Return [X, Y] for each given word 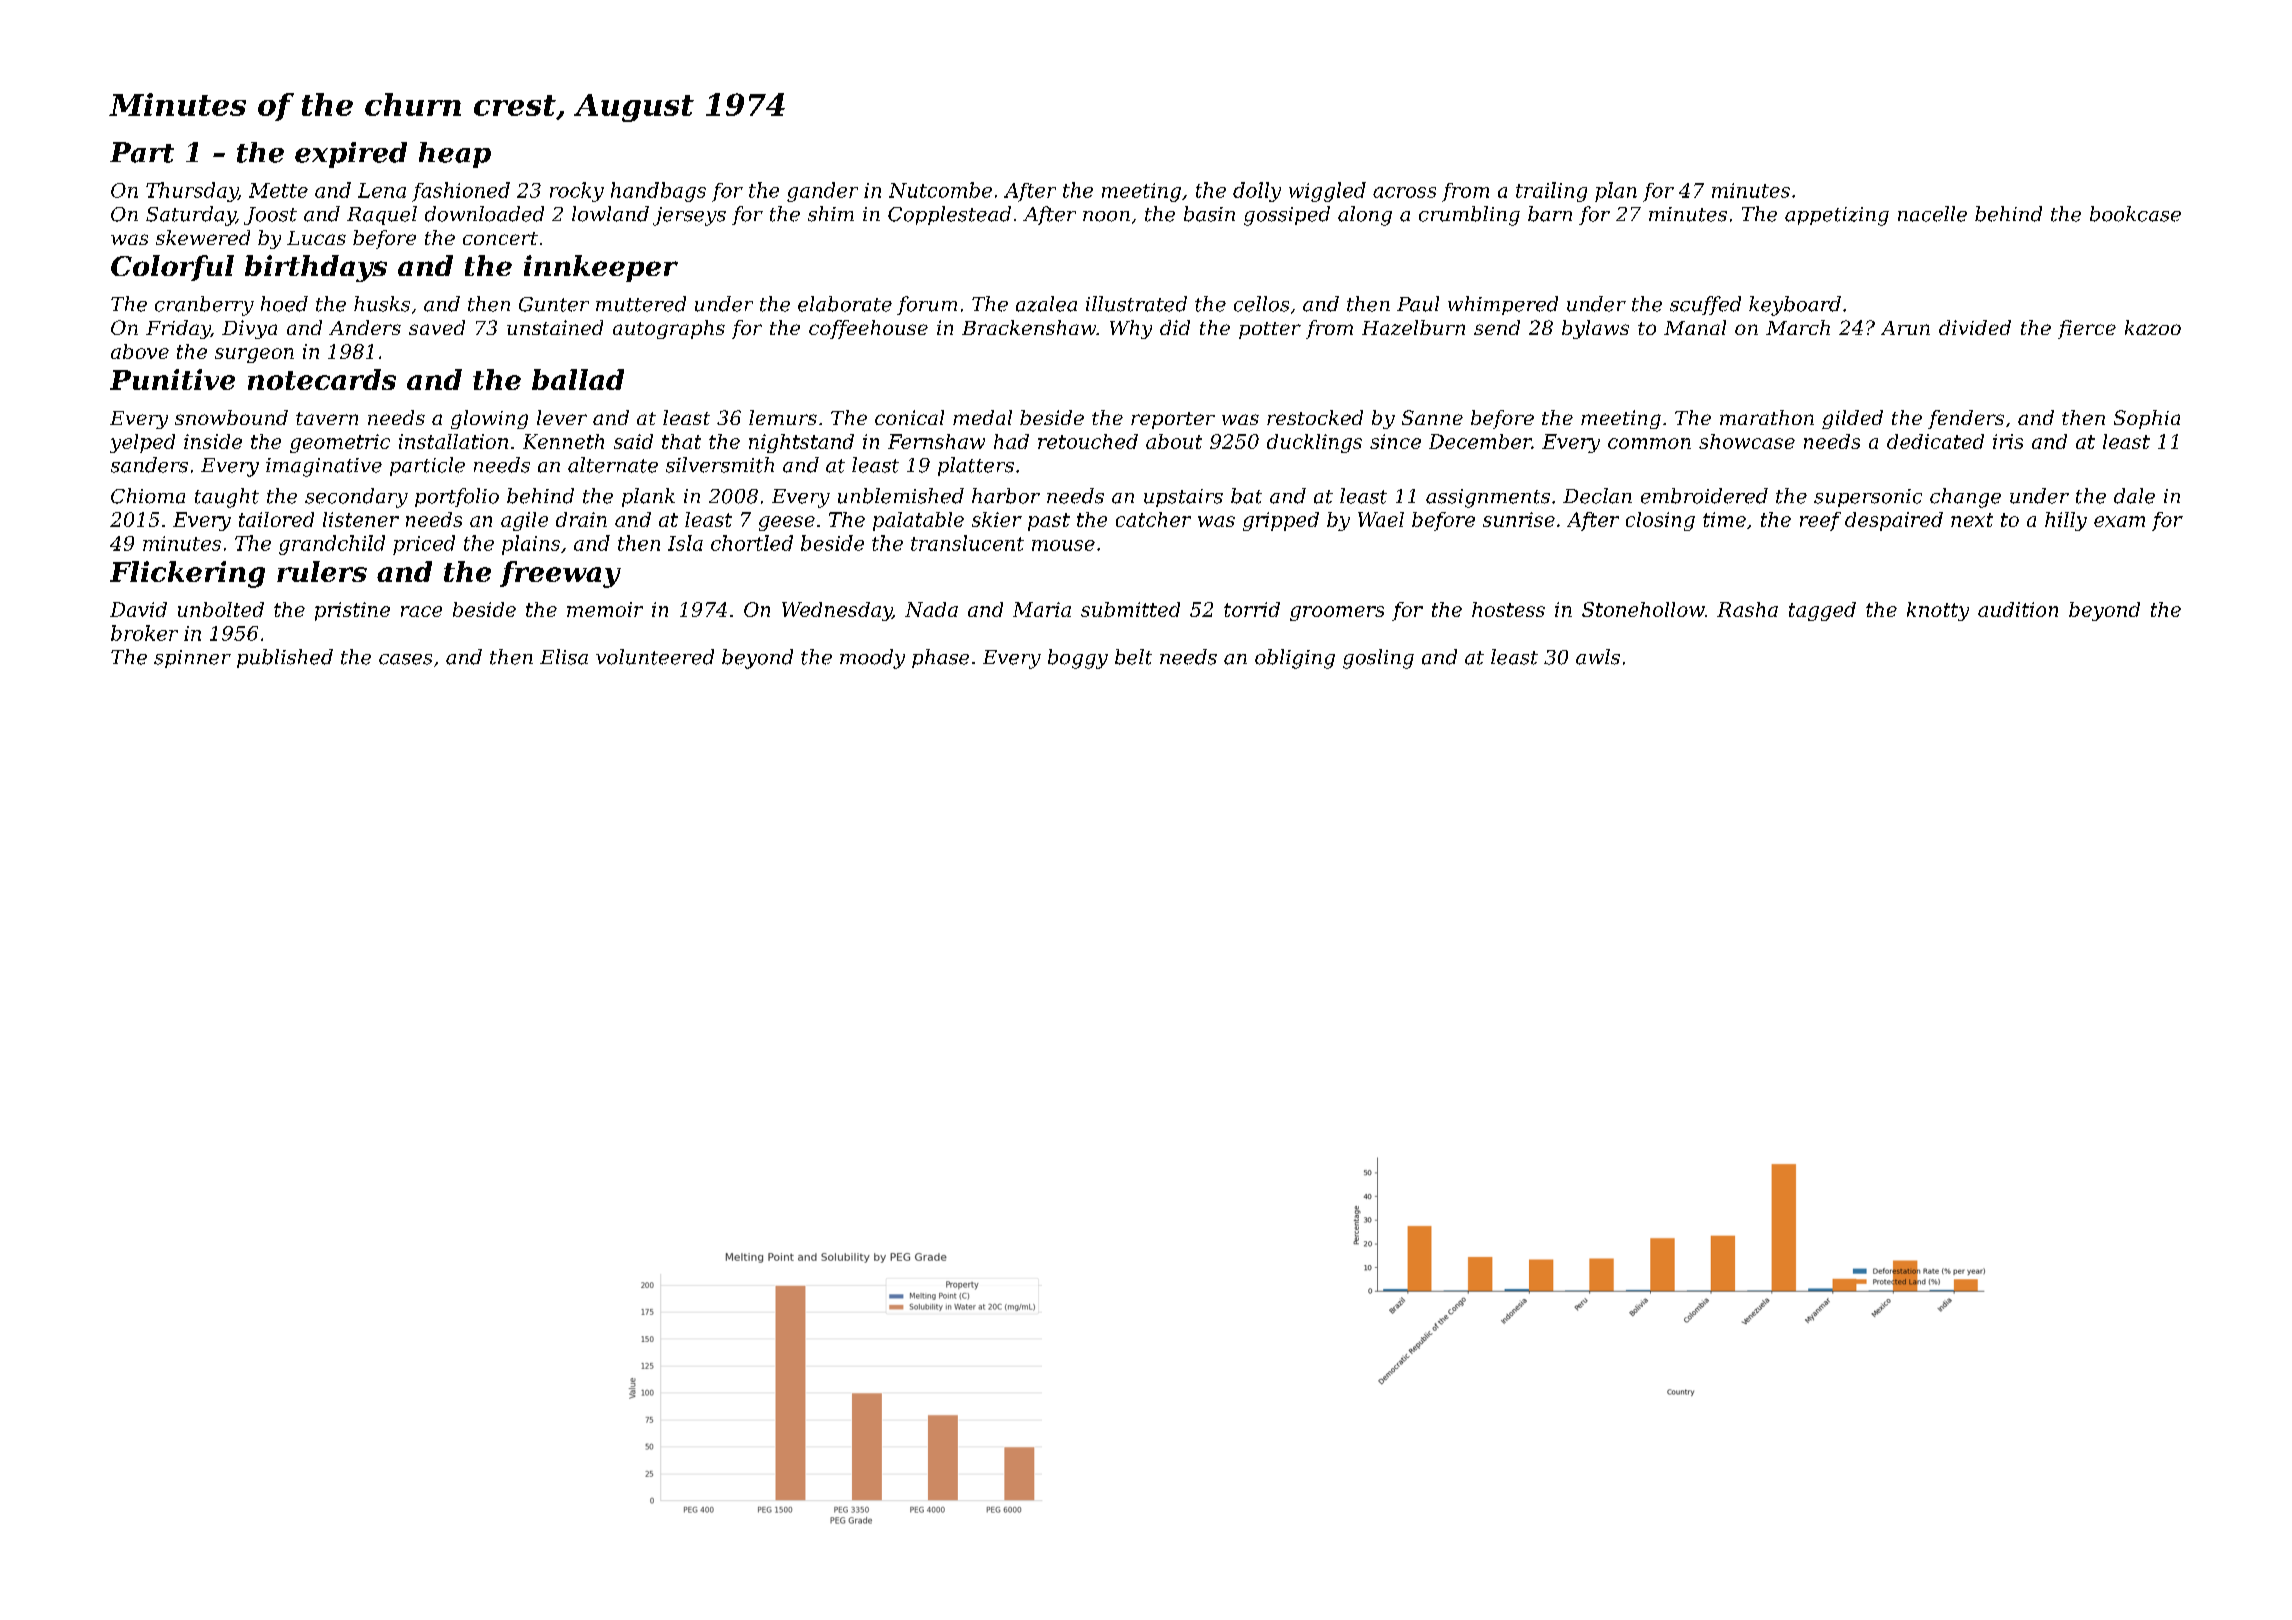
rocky [577, 192]
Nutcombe [940, 190]
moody [872, 659]
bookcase [2135, 214]
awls [1598, 657]
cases [405, 659]
